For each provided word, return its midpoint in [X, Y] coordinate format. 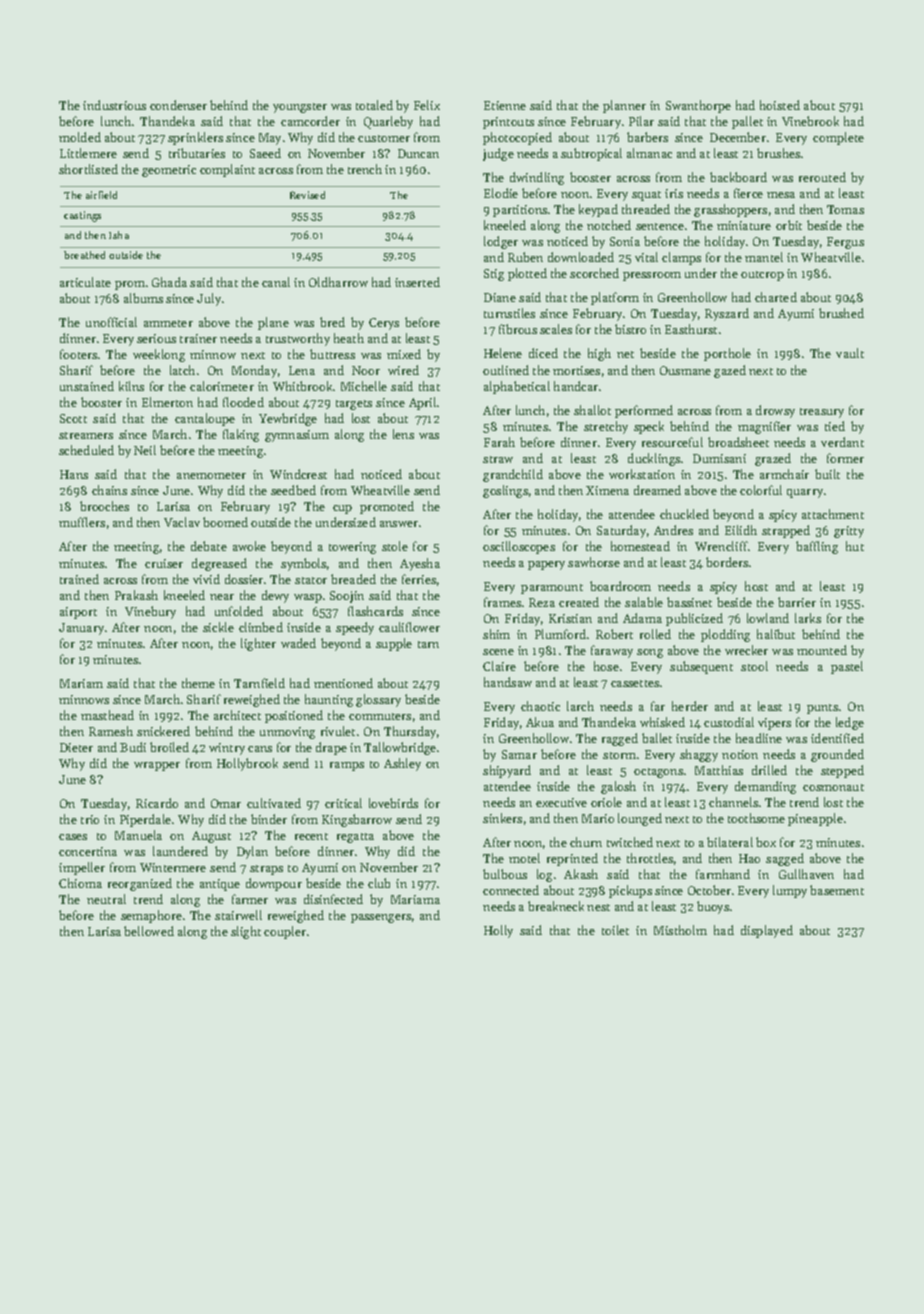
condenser [178, 105]
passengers [381, 918]
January [81, 629]
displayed [767, 931]
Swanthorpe [698, 106]
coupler [285, 932]
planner [624, 106]
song [650, 653]
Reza [542, 602]
